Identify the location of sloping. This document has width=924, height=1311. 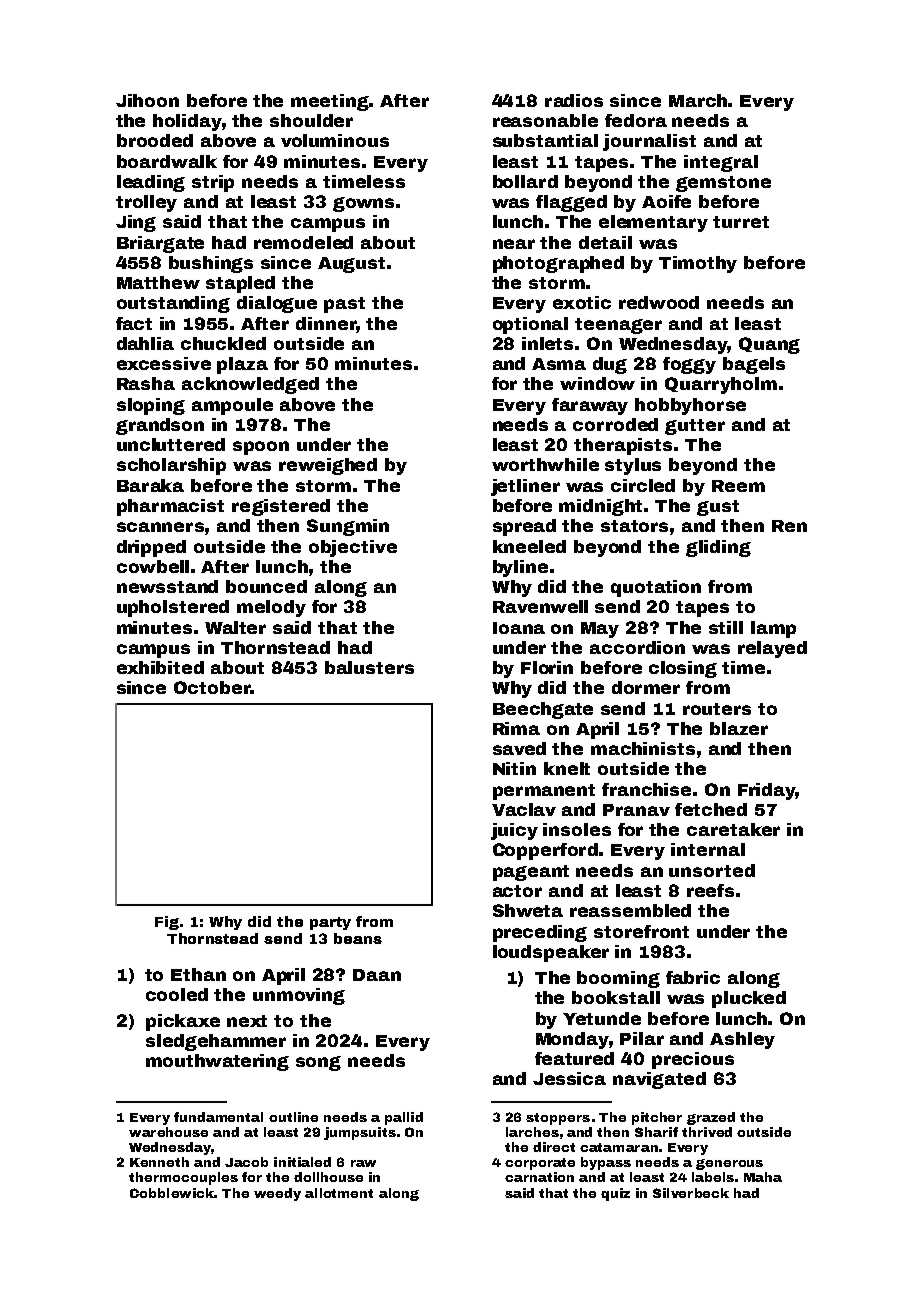
(151, 406).
